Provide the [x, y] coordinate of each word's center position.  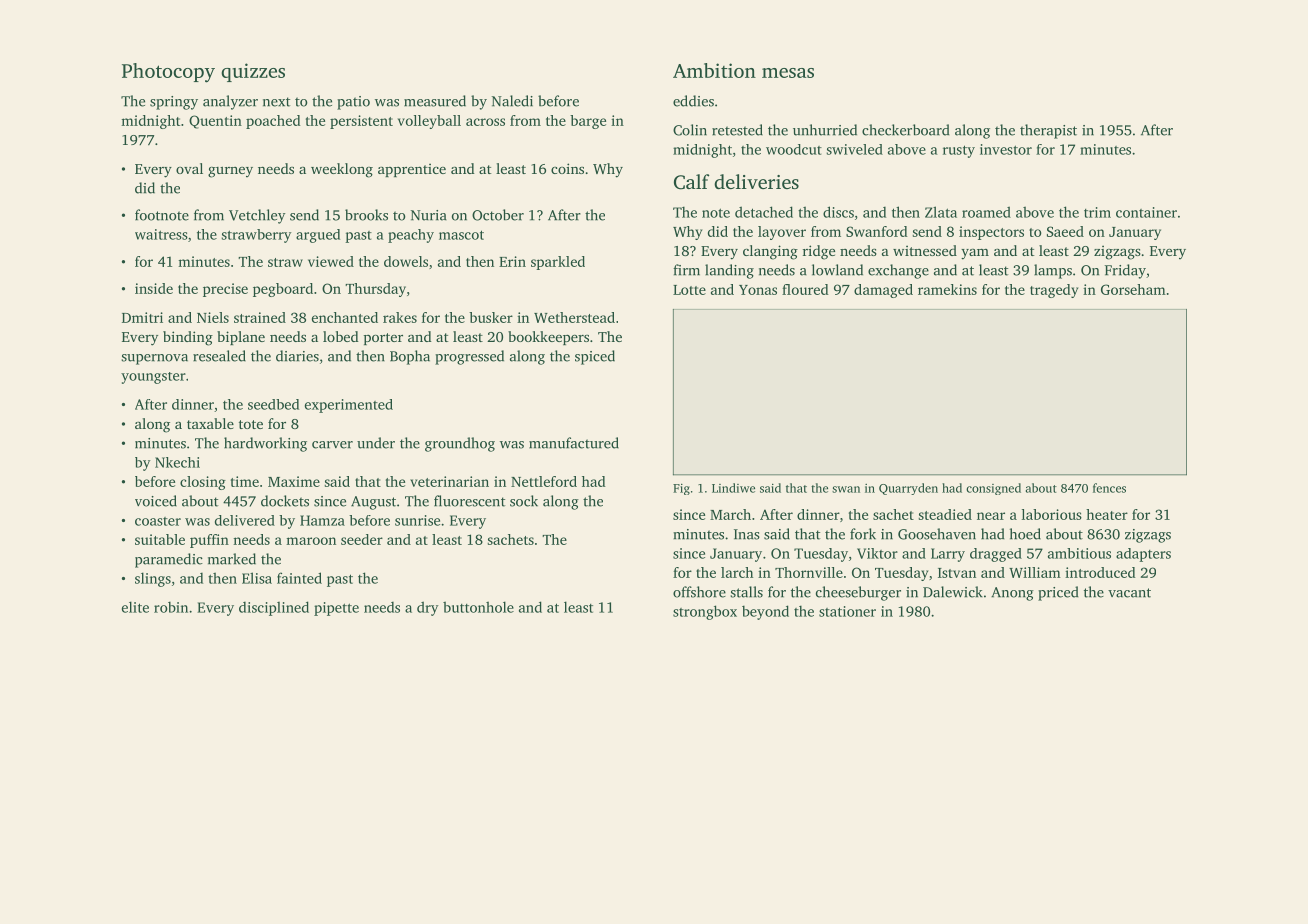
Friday [1125, 271]
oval [189, 168]
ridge [819, 252]
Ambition [714, 70]
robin [171, 607]
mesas [788, 73]
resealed [219, 356]
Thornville [809, 572]
